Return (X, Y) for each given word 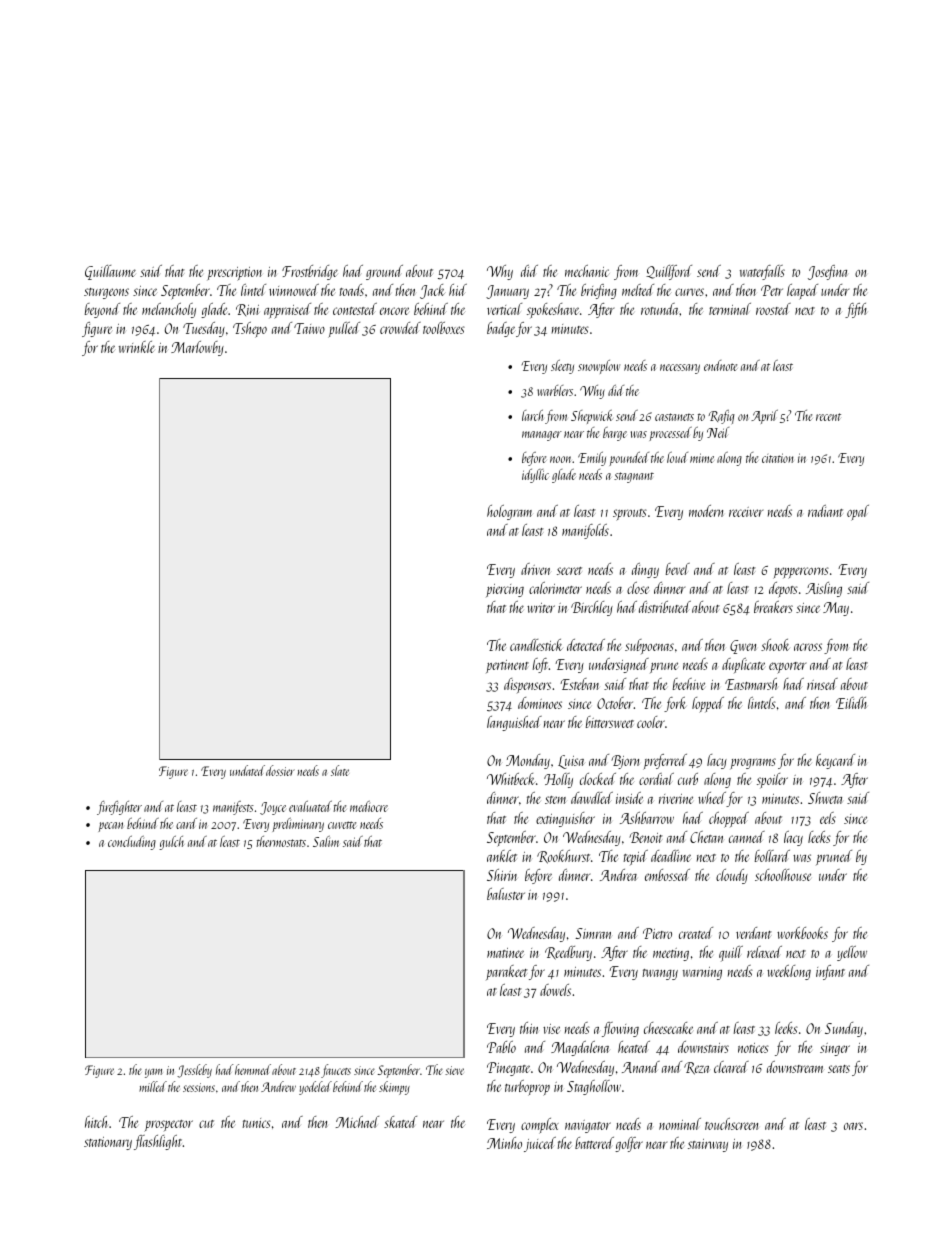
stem (555, 800)
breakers (773, 607)
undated (247, 770)
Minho (504, 1143)
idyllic (535, 476)
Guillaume (110, 272)
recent (828, 417)
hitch (96, 1122)
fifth (856, 310)
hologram (509, 512)
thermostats (281, 841)
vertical (504, 309)
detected (586, 645)
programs (753, 763)
